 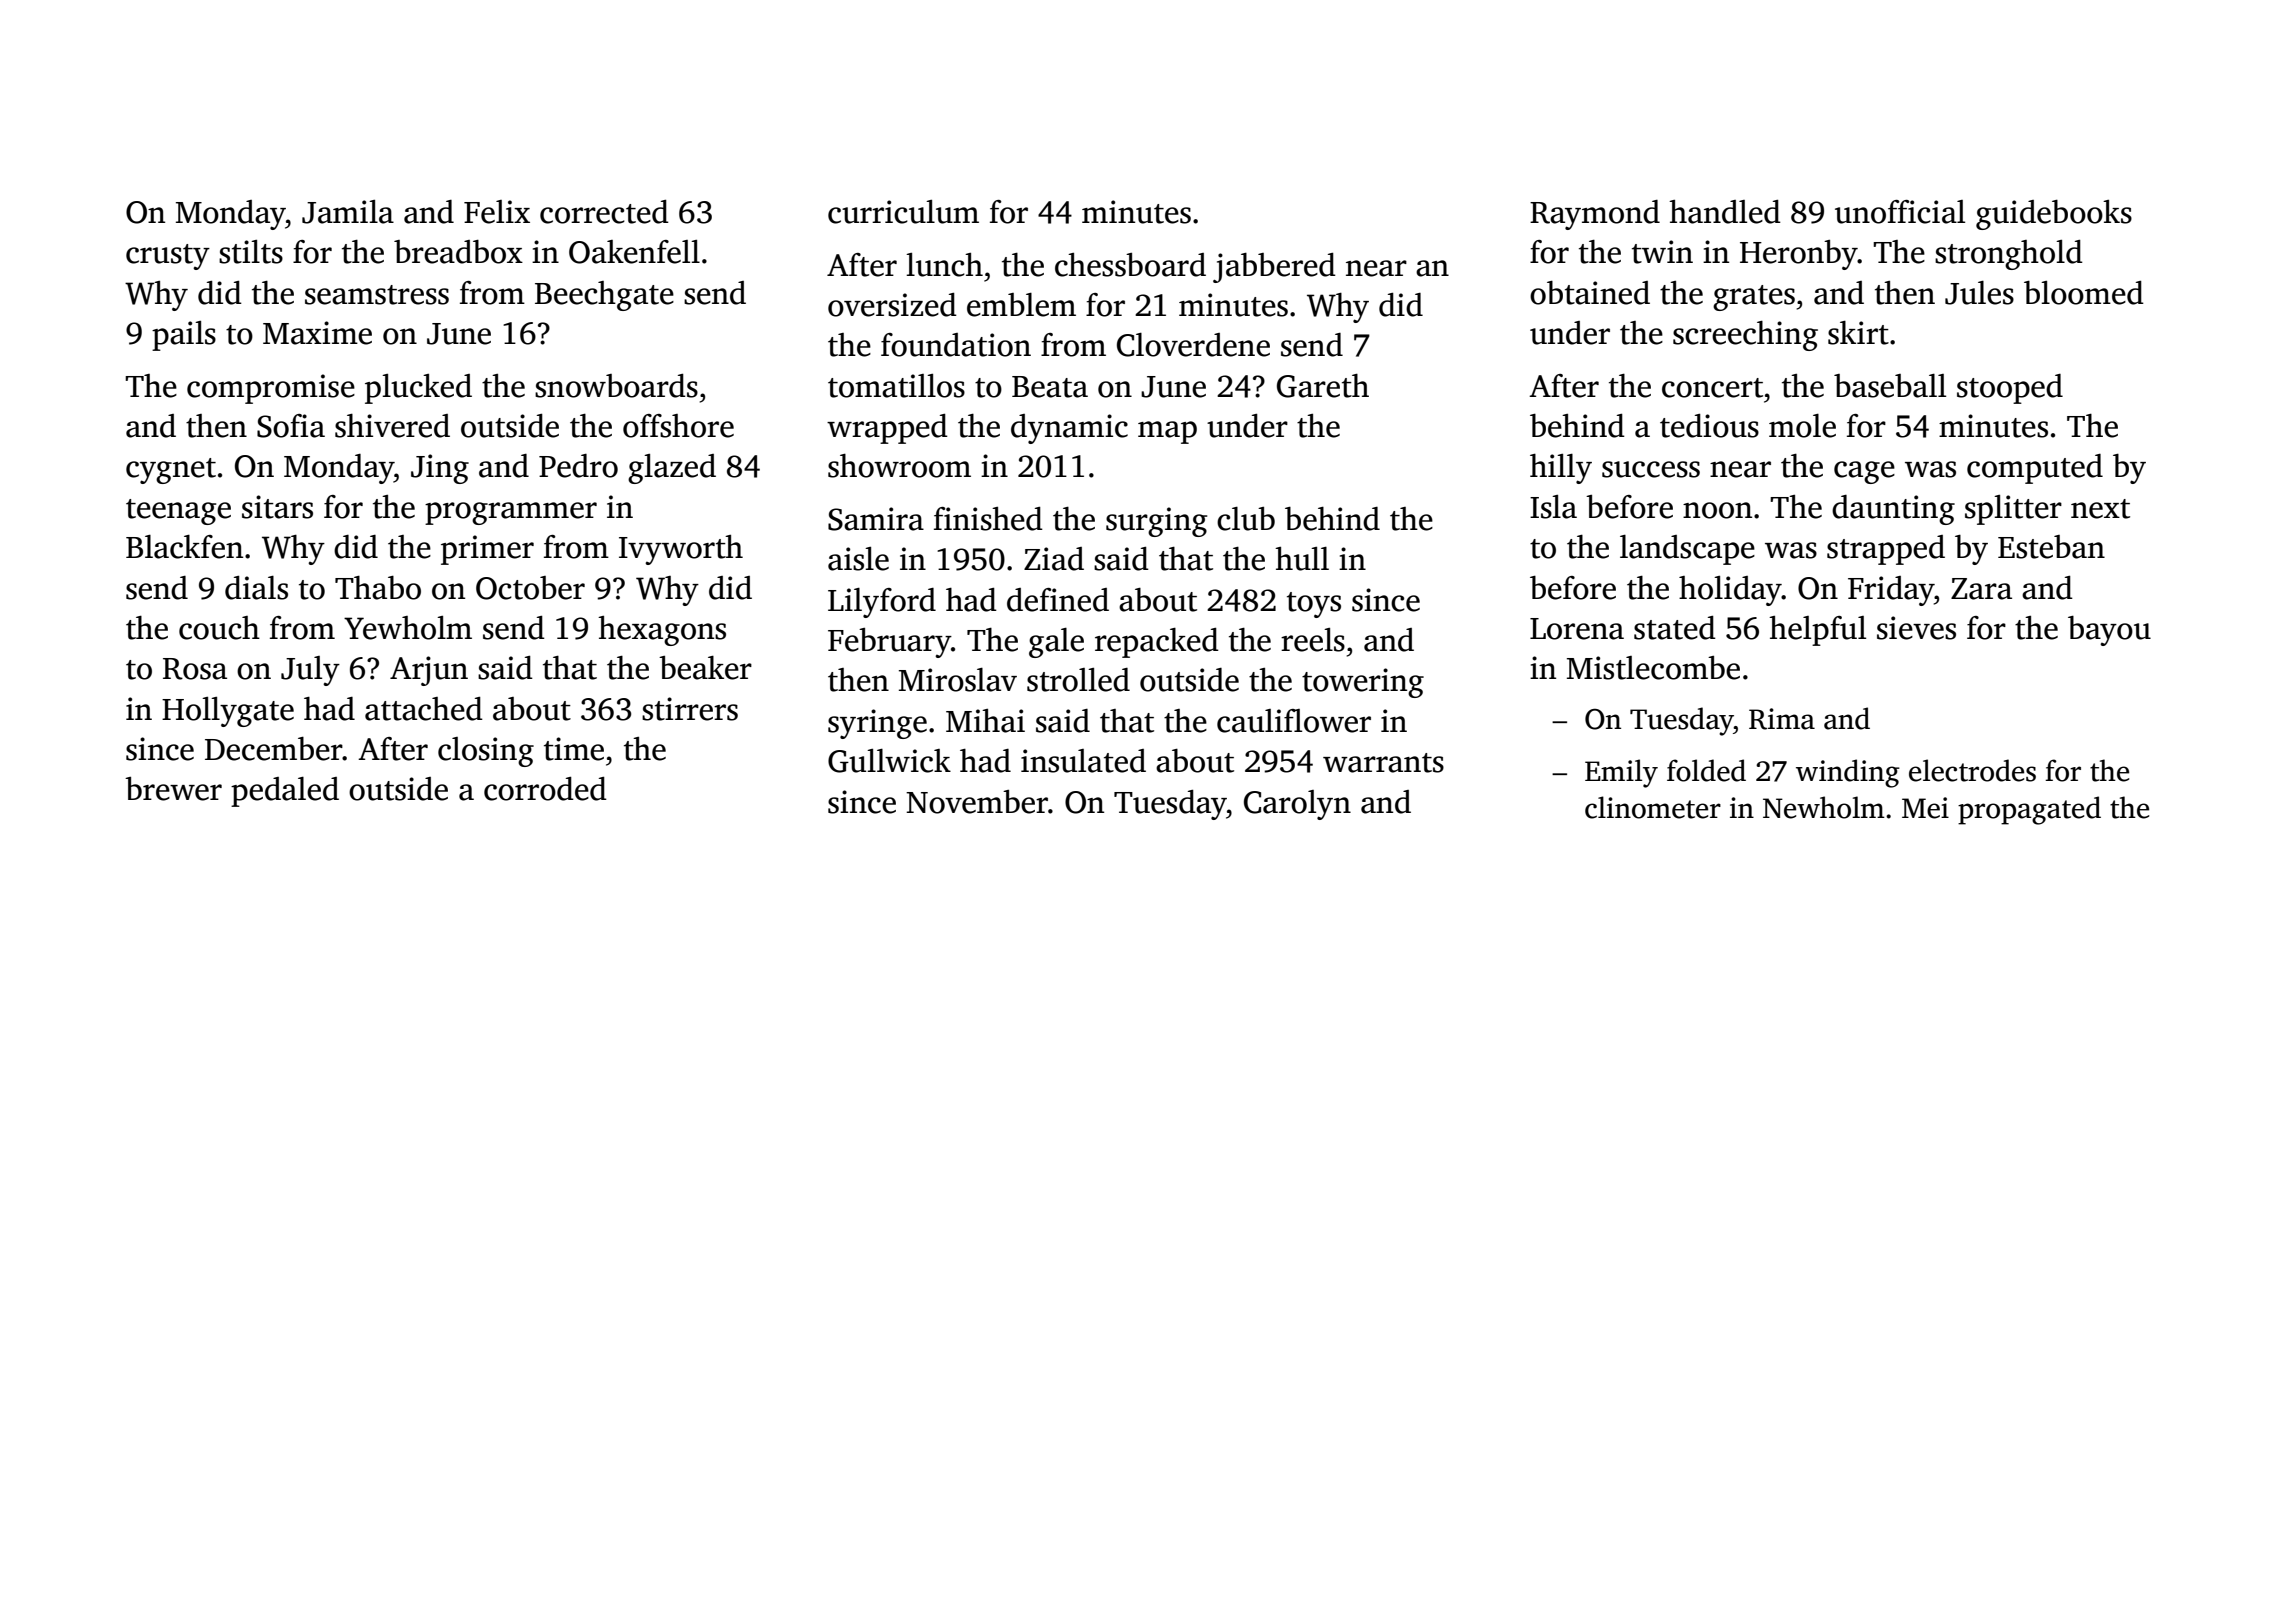 I want to click on wrapped, so click(x=887, y=429).
